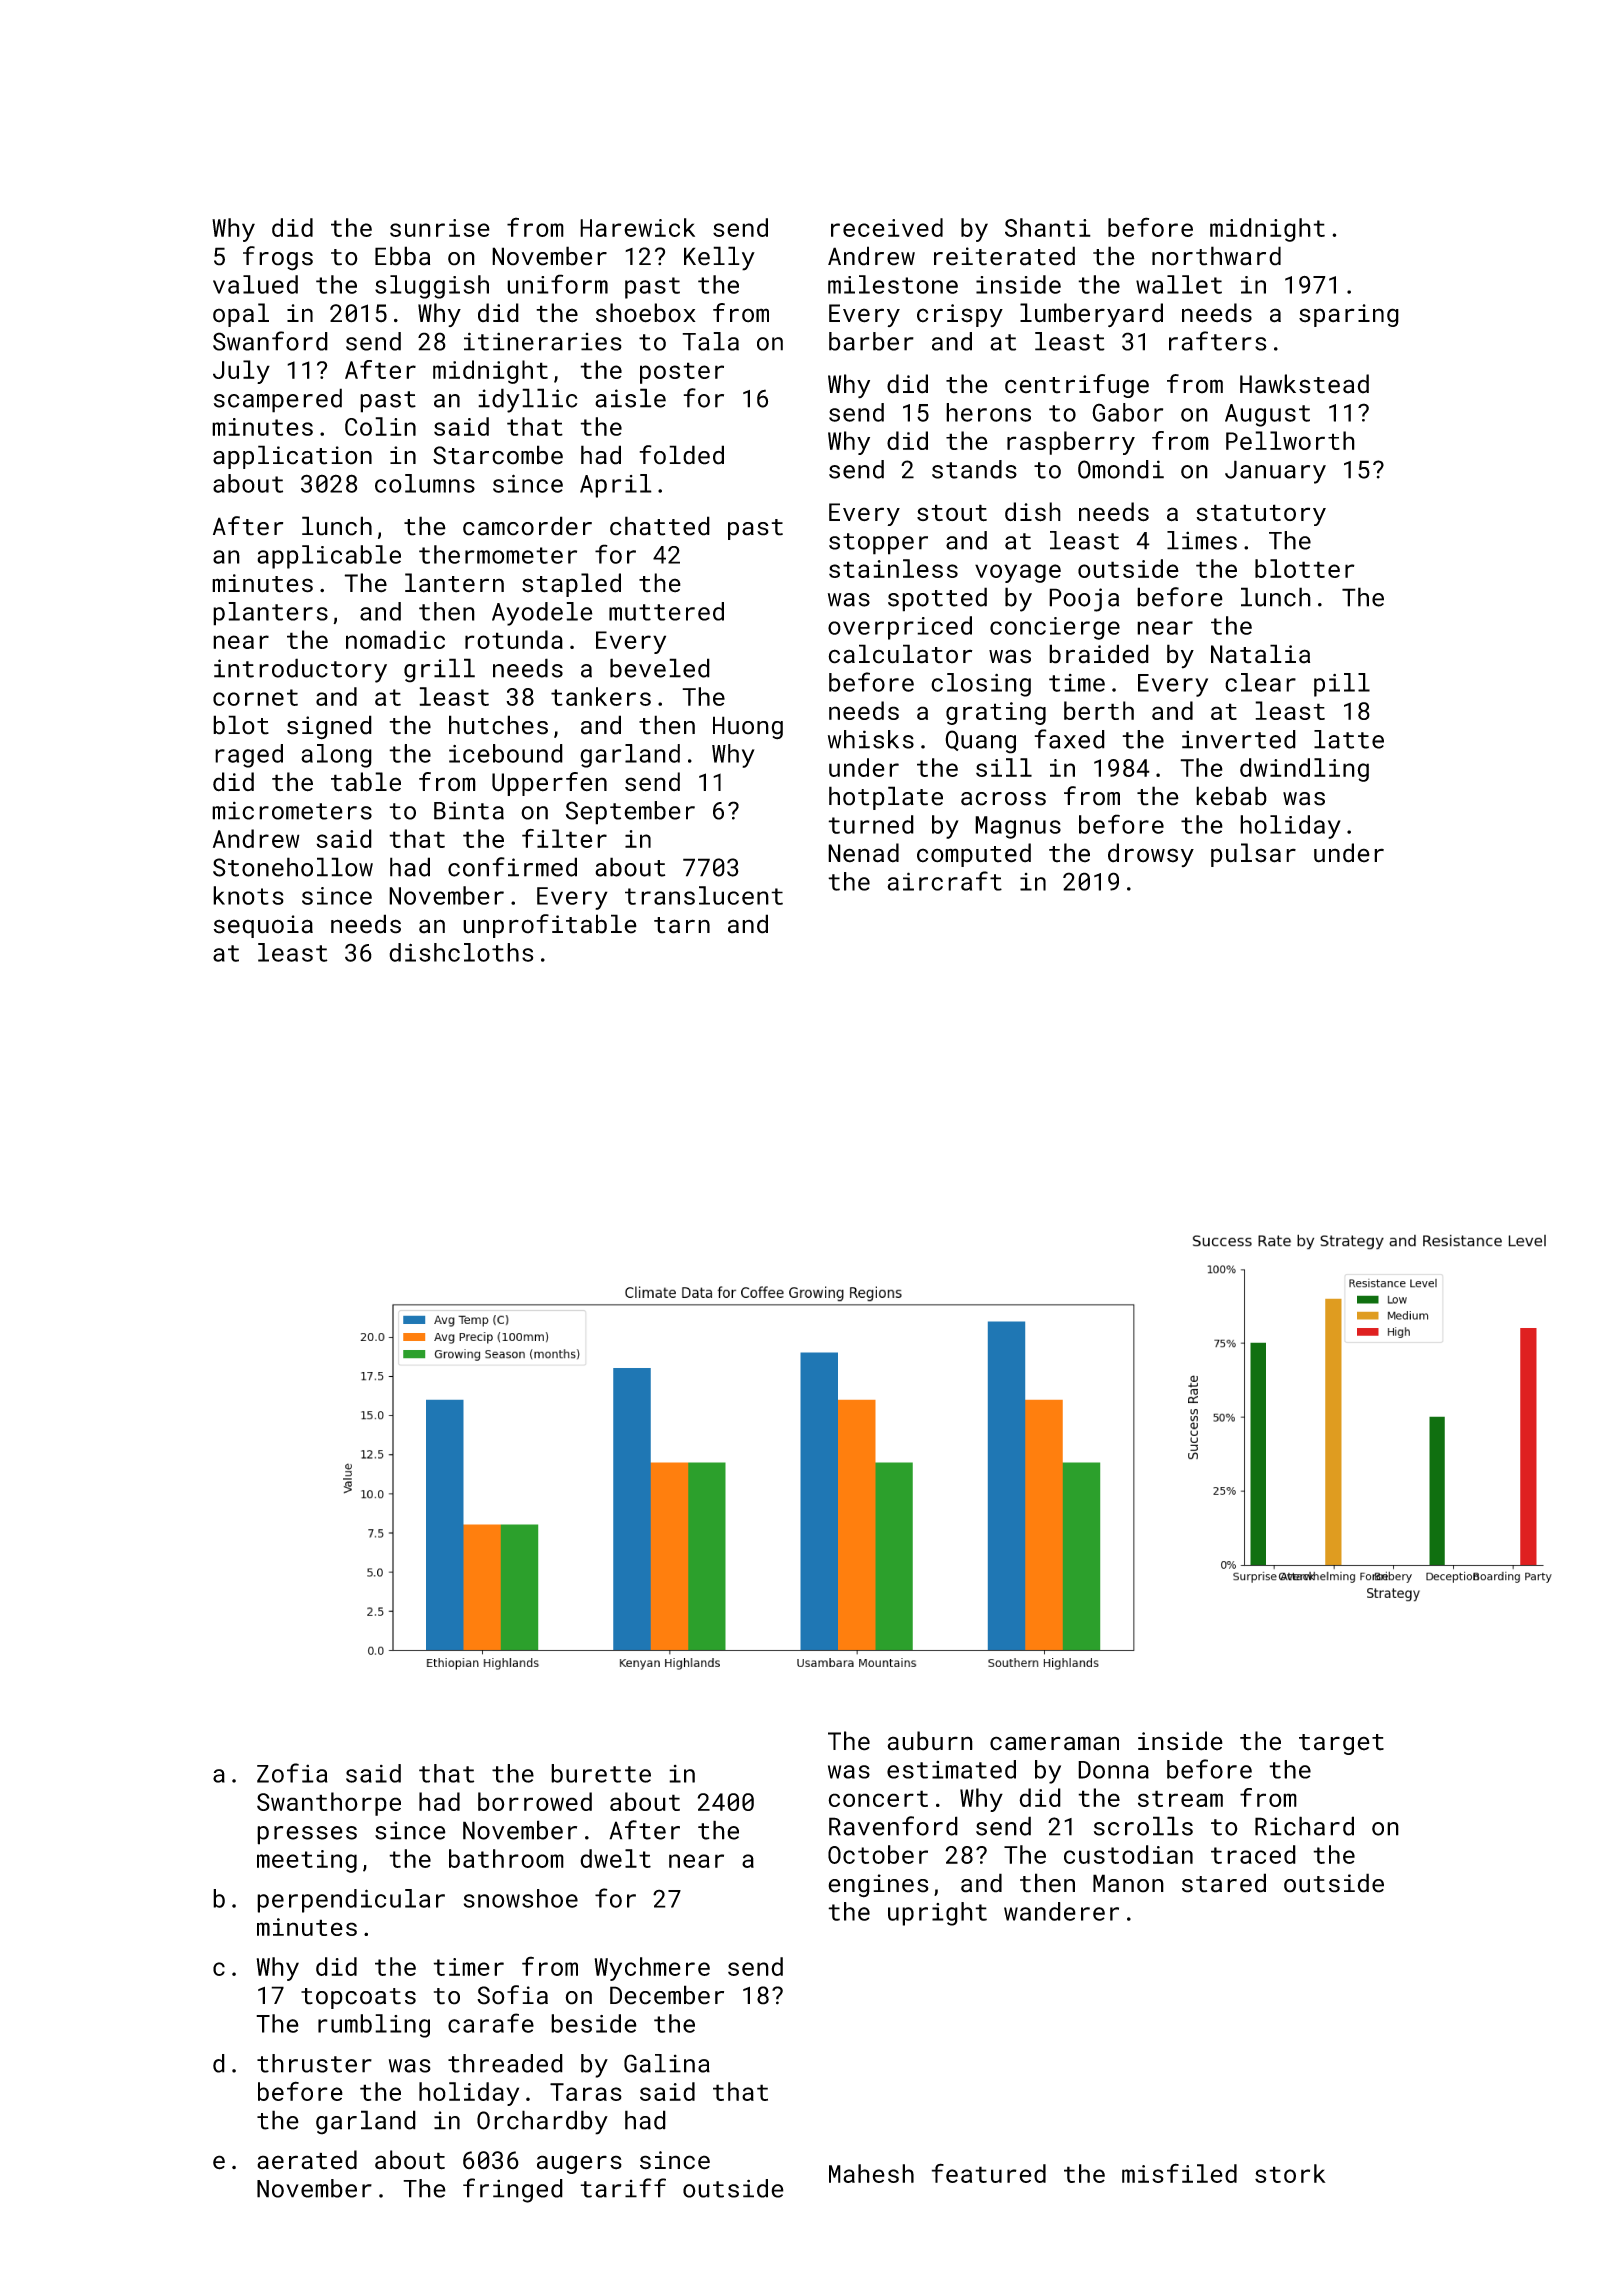 The image size is (1620, 2292). I want to click on received, so click(887, 227).
